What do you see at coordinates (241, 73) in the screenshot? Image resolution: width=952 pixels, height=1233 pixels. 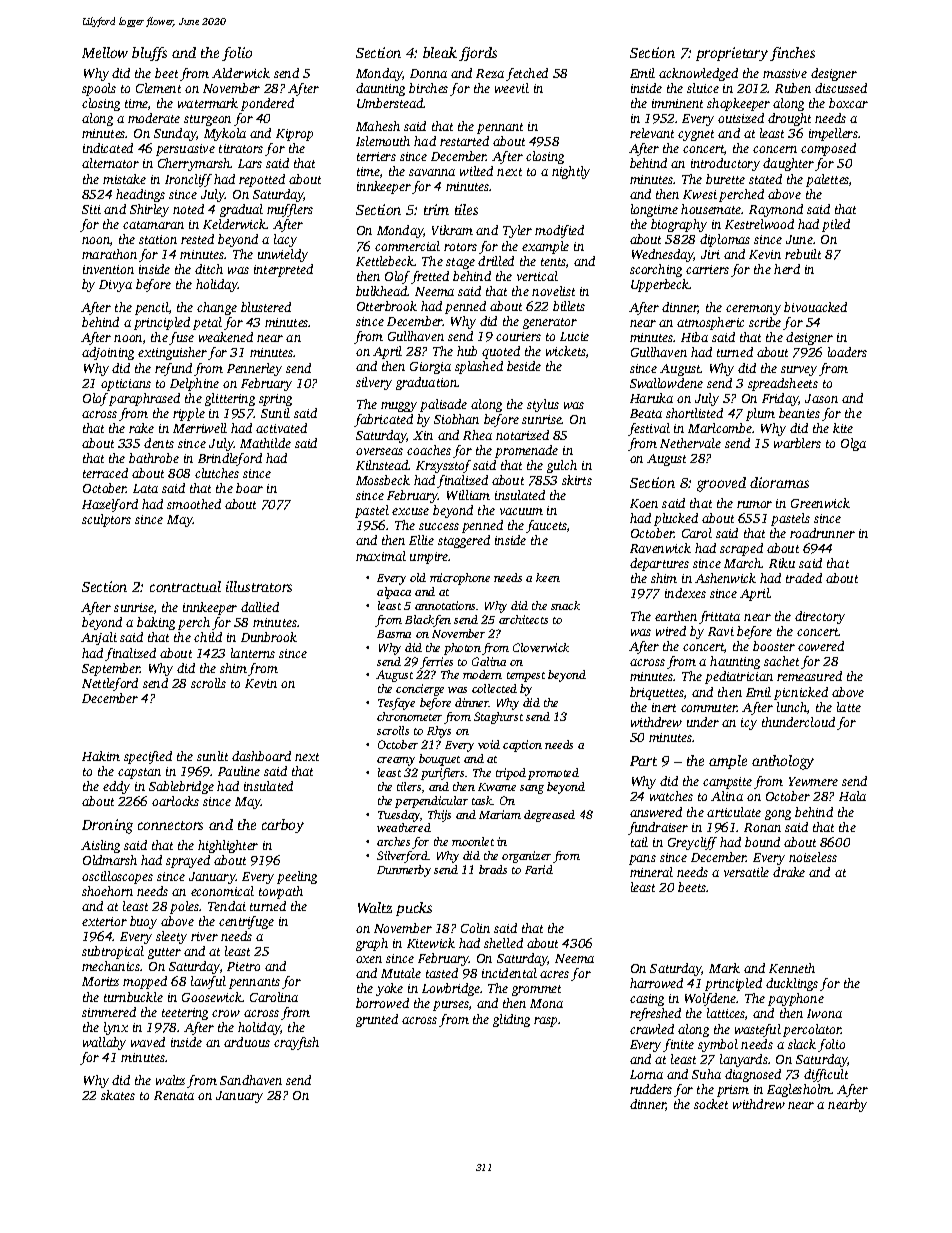 I see `Alderwick` at bounding box center [241, 73].
